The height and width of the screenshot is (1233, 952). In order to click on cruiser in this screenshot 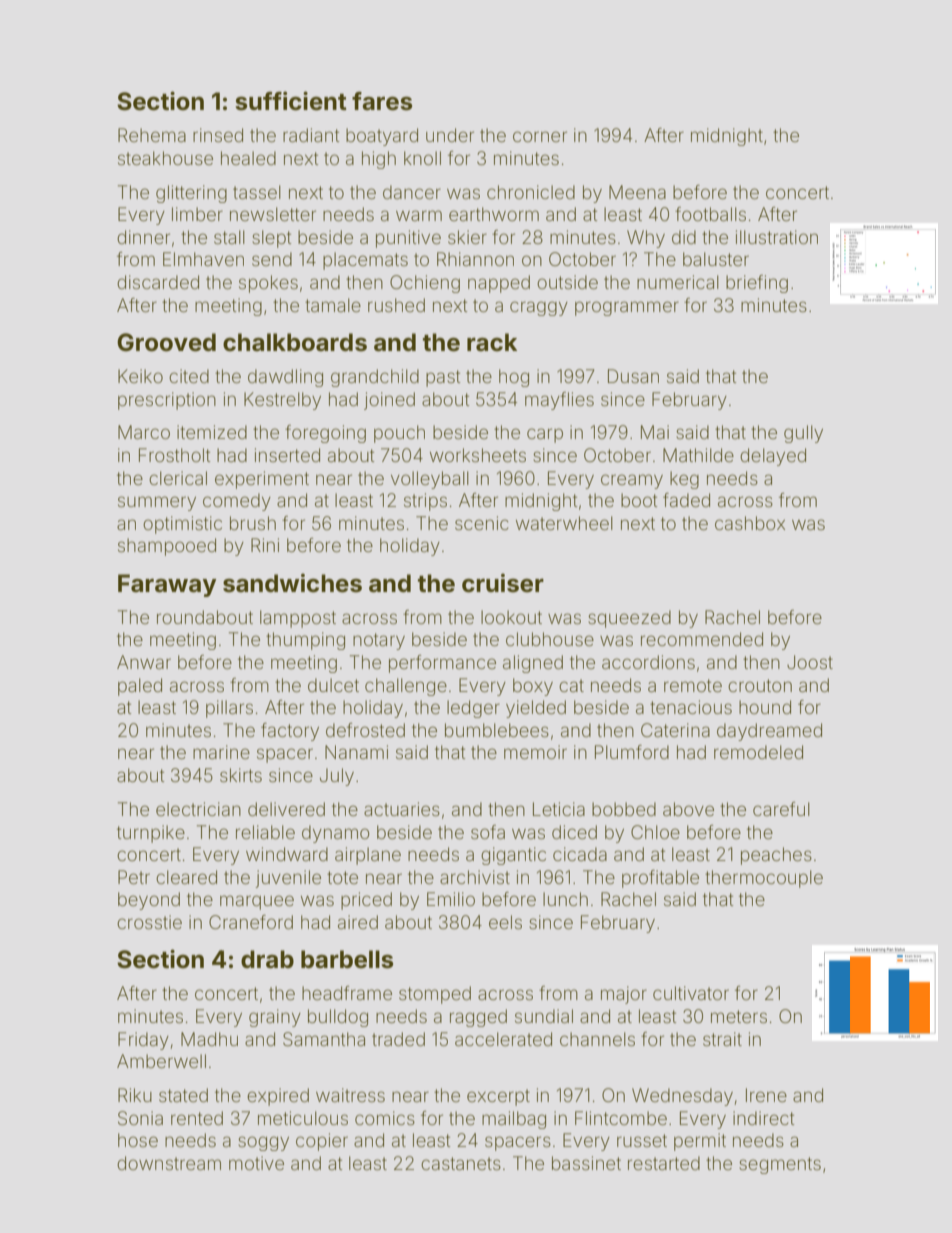, I will do `click(503, 583)`.
